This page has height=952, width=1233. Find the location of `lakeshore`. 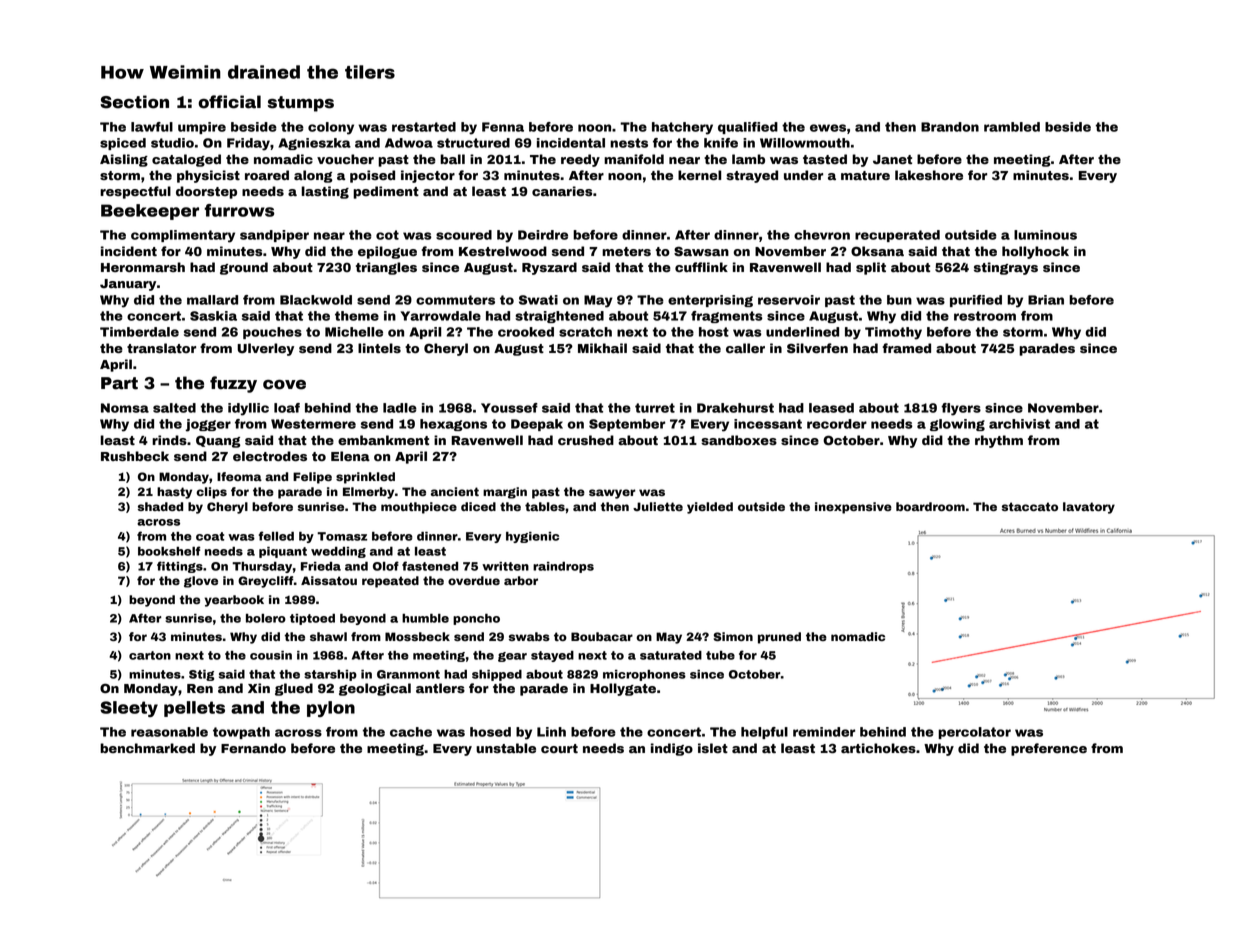

lakeshore is located at coordinates (929, 175).
